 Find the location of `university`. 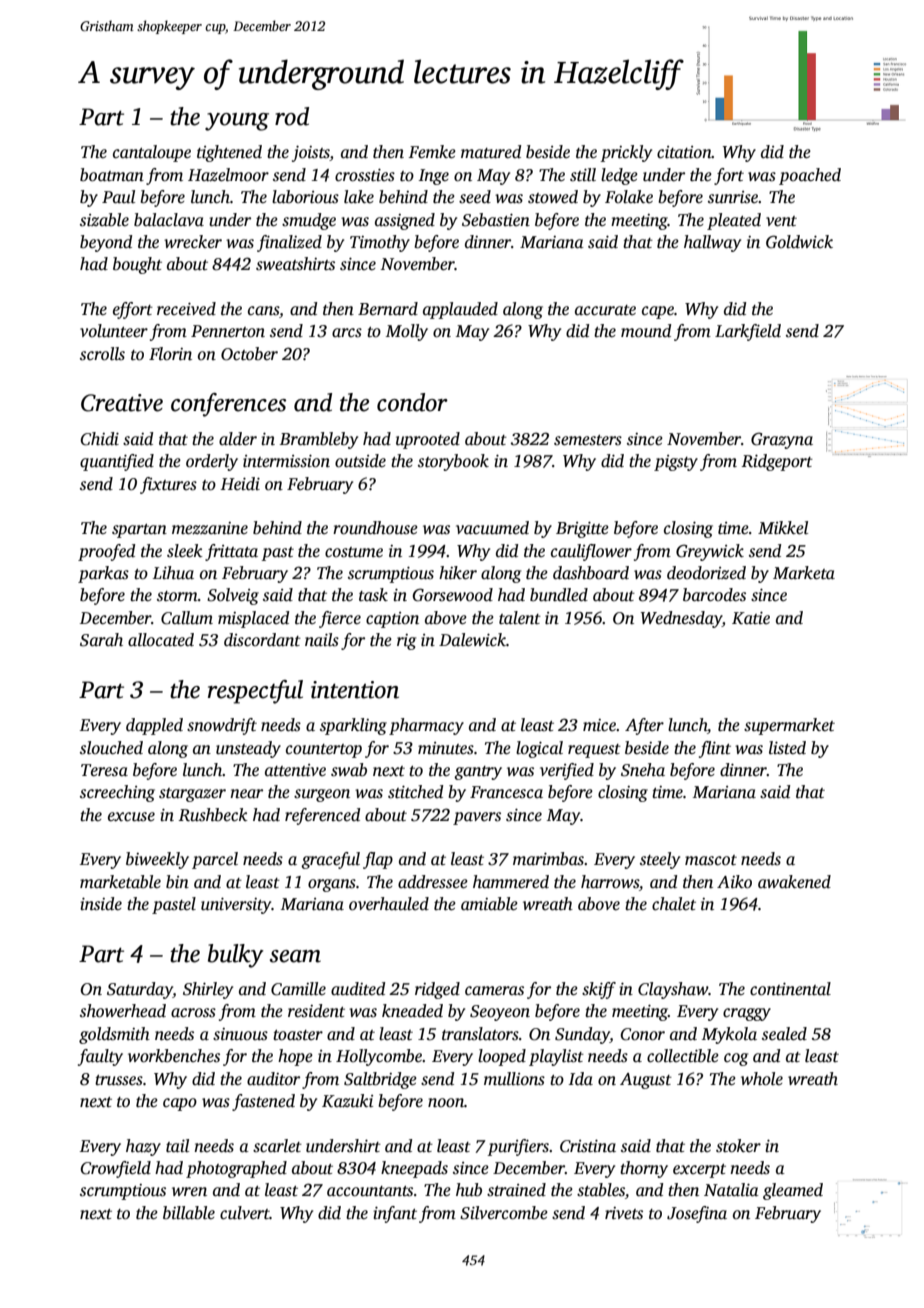

university is located at coordinates (236, 906).
